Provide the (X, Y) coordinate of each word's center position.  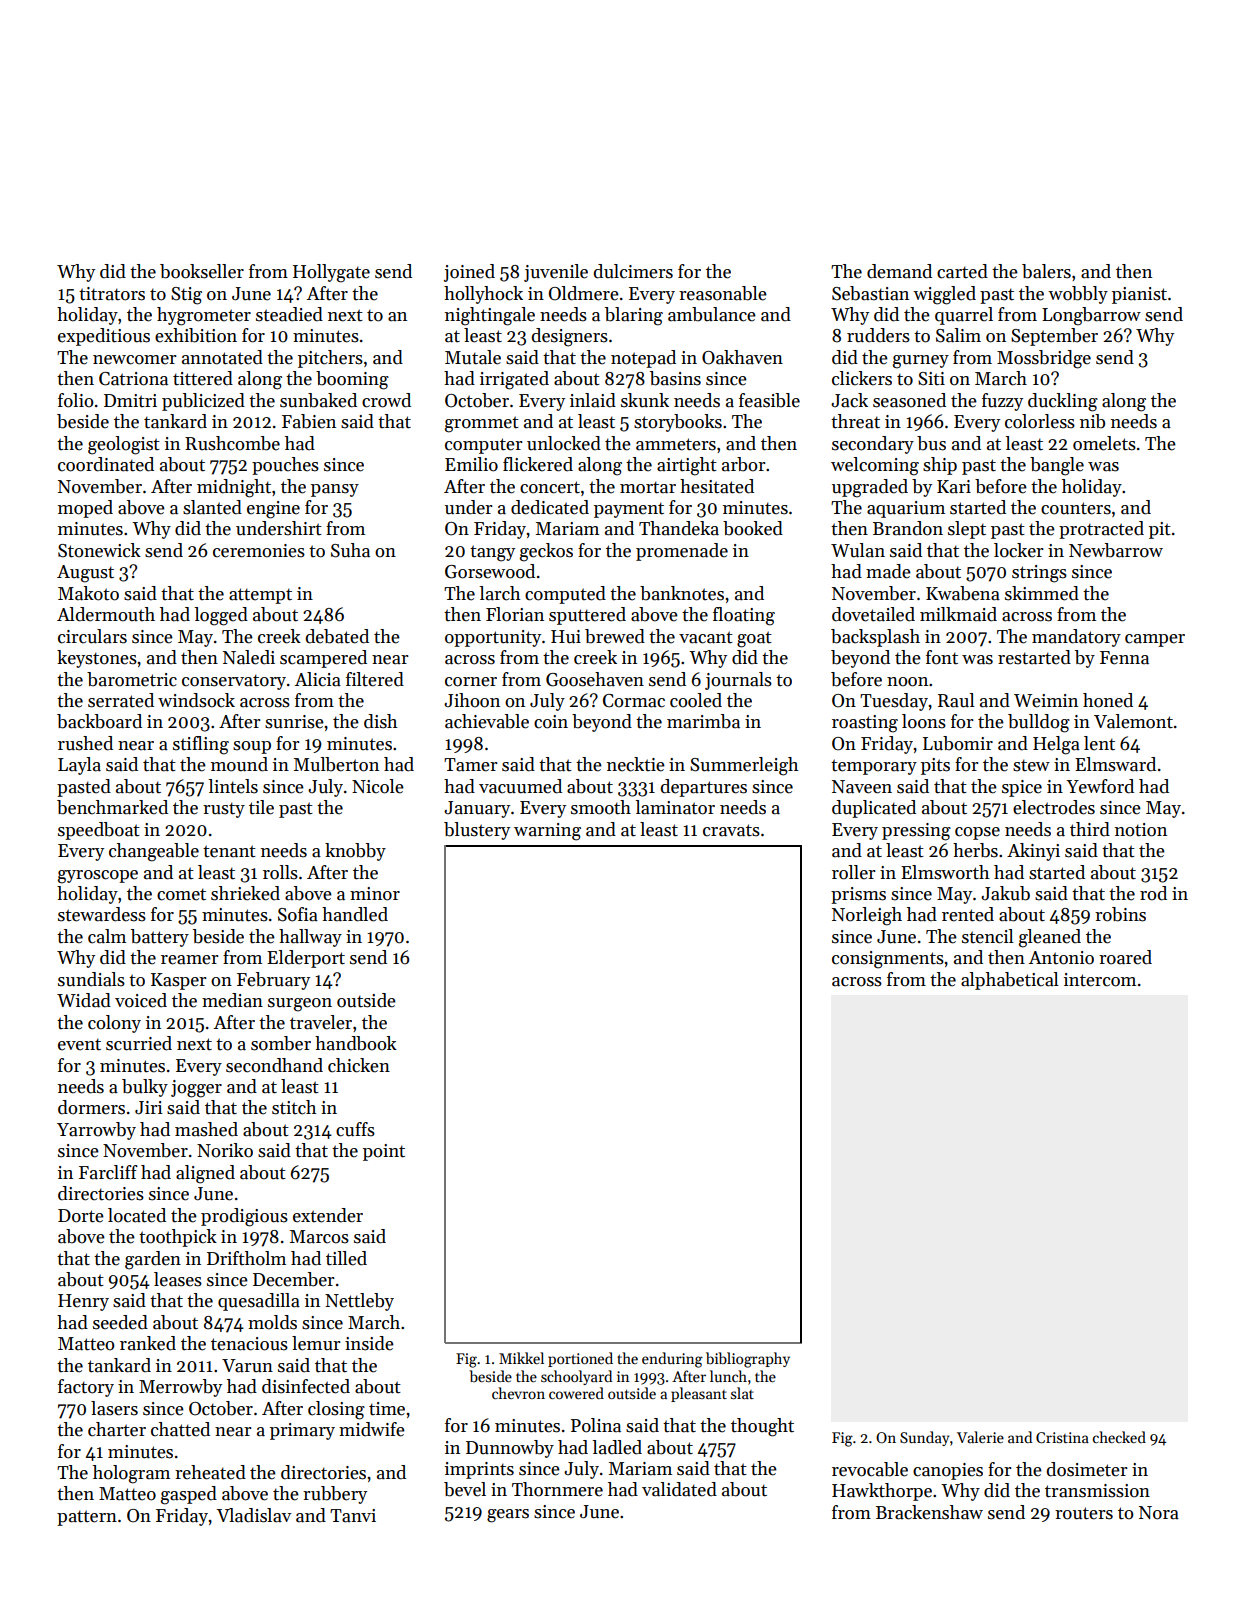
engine (273, 510)
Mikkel (521, 1358)
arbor (744, 464)
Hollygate (331, 273)
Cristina (1062, 1437)
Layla (79, 766)
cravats (731, 830)
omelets (1104, 443)
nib (1092, 421)
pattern (87, 1518)
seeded (120, 1322)
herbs (975, 850)
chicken (359, 1065)
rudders (878, 335)
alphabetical (1010, 981)
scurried (139, 1043)
